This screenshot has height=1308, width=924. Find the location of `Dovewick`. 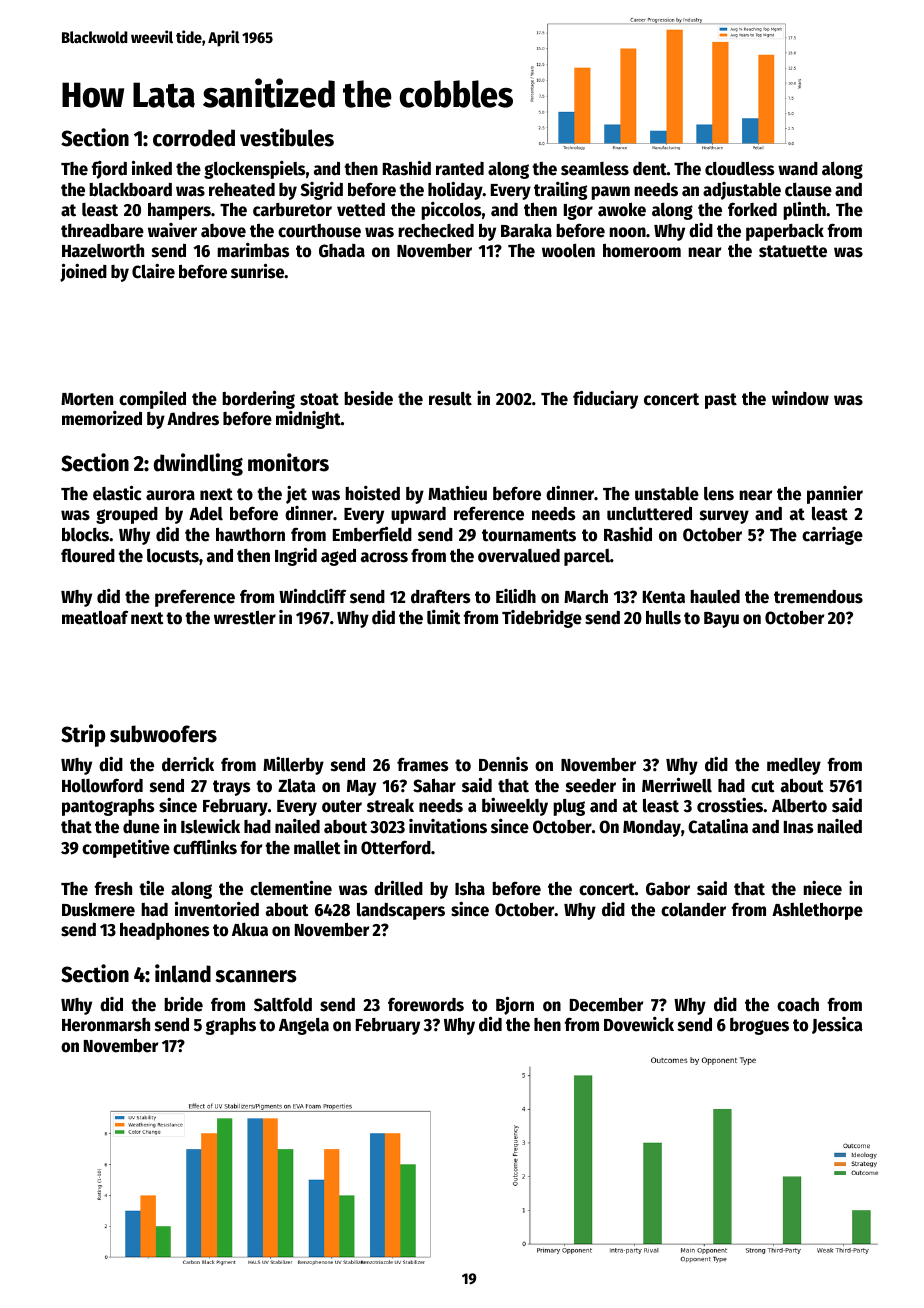

Dovewick is located at coordinates (639, 1024).
